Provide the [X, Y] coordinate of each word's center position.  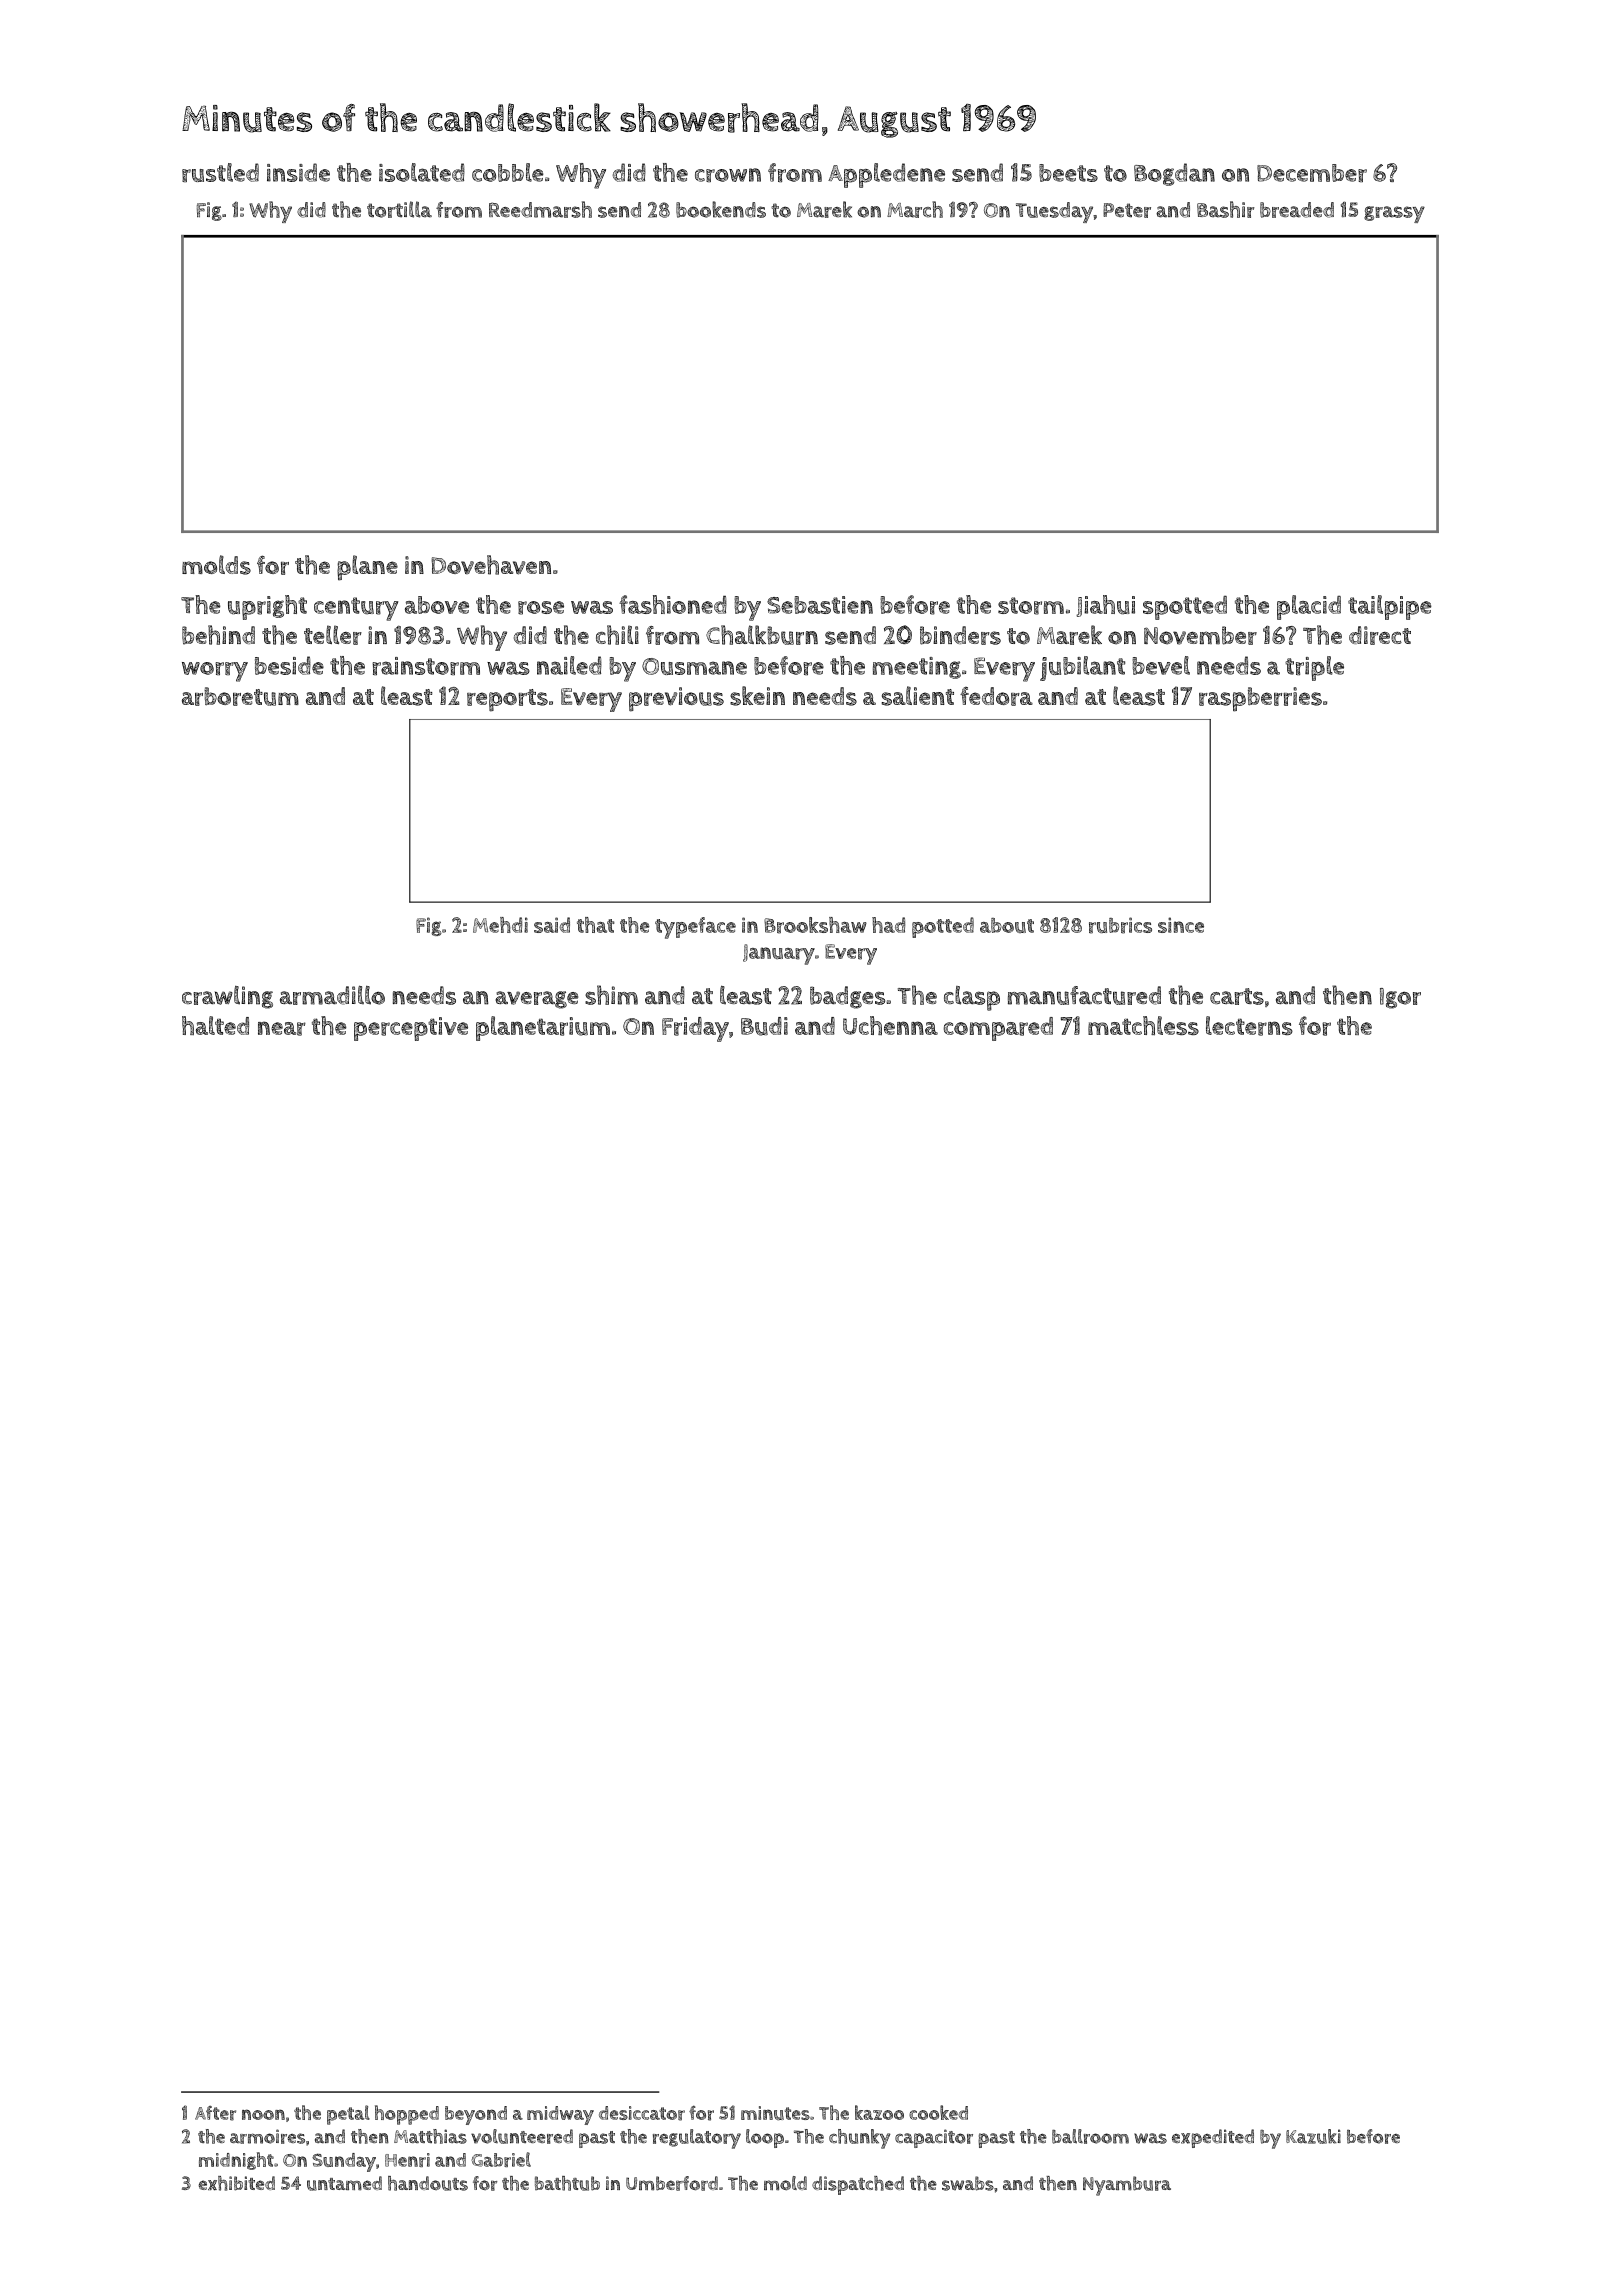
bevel [1161, 665]
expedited [1213, 2138]
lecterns [1249, 1026]
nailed [569, 665]
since [1181, 925]
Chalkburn [762, 635]
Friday [695, 1029]
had [888, 925]
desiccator [642, 2113]
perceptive [411, 1029]
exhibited [236, 2183]
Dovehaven [491, 565]
